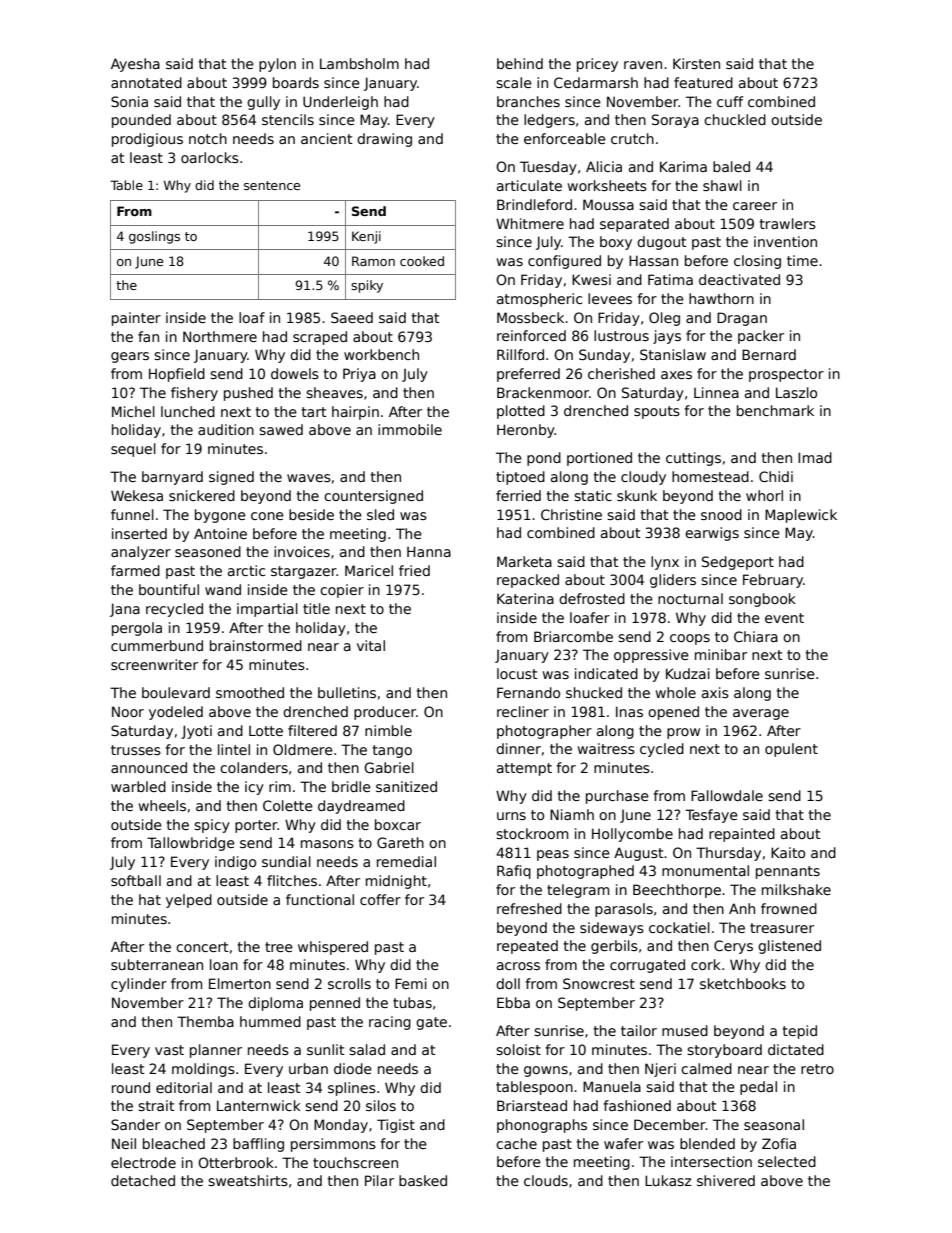 This screenshot has width=952, height=1233. What do you see at coordinates (423, 1180) in the screenshot?
I see `basked` at bounding box center [423, 1180].
